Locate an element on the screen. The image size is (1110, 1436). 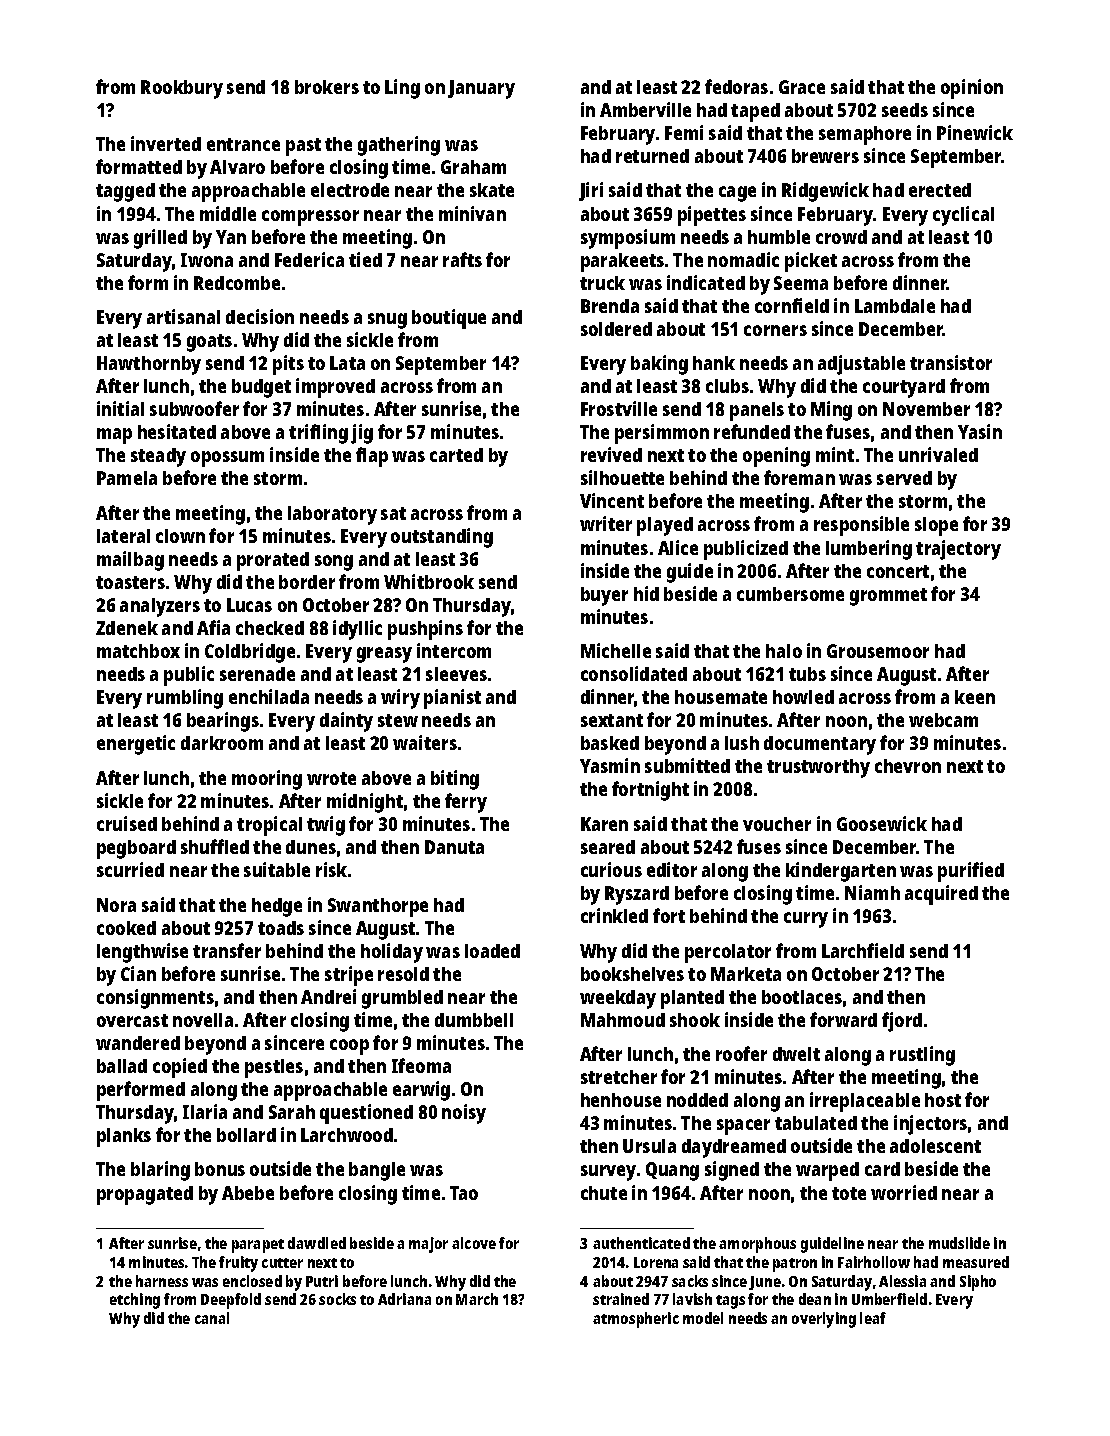
overlying is located at coordinates (824, 1320).
